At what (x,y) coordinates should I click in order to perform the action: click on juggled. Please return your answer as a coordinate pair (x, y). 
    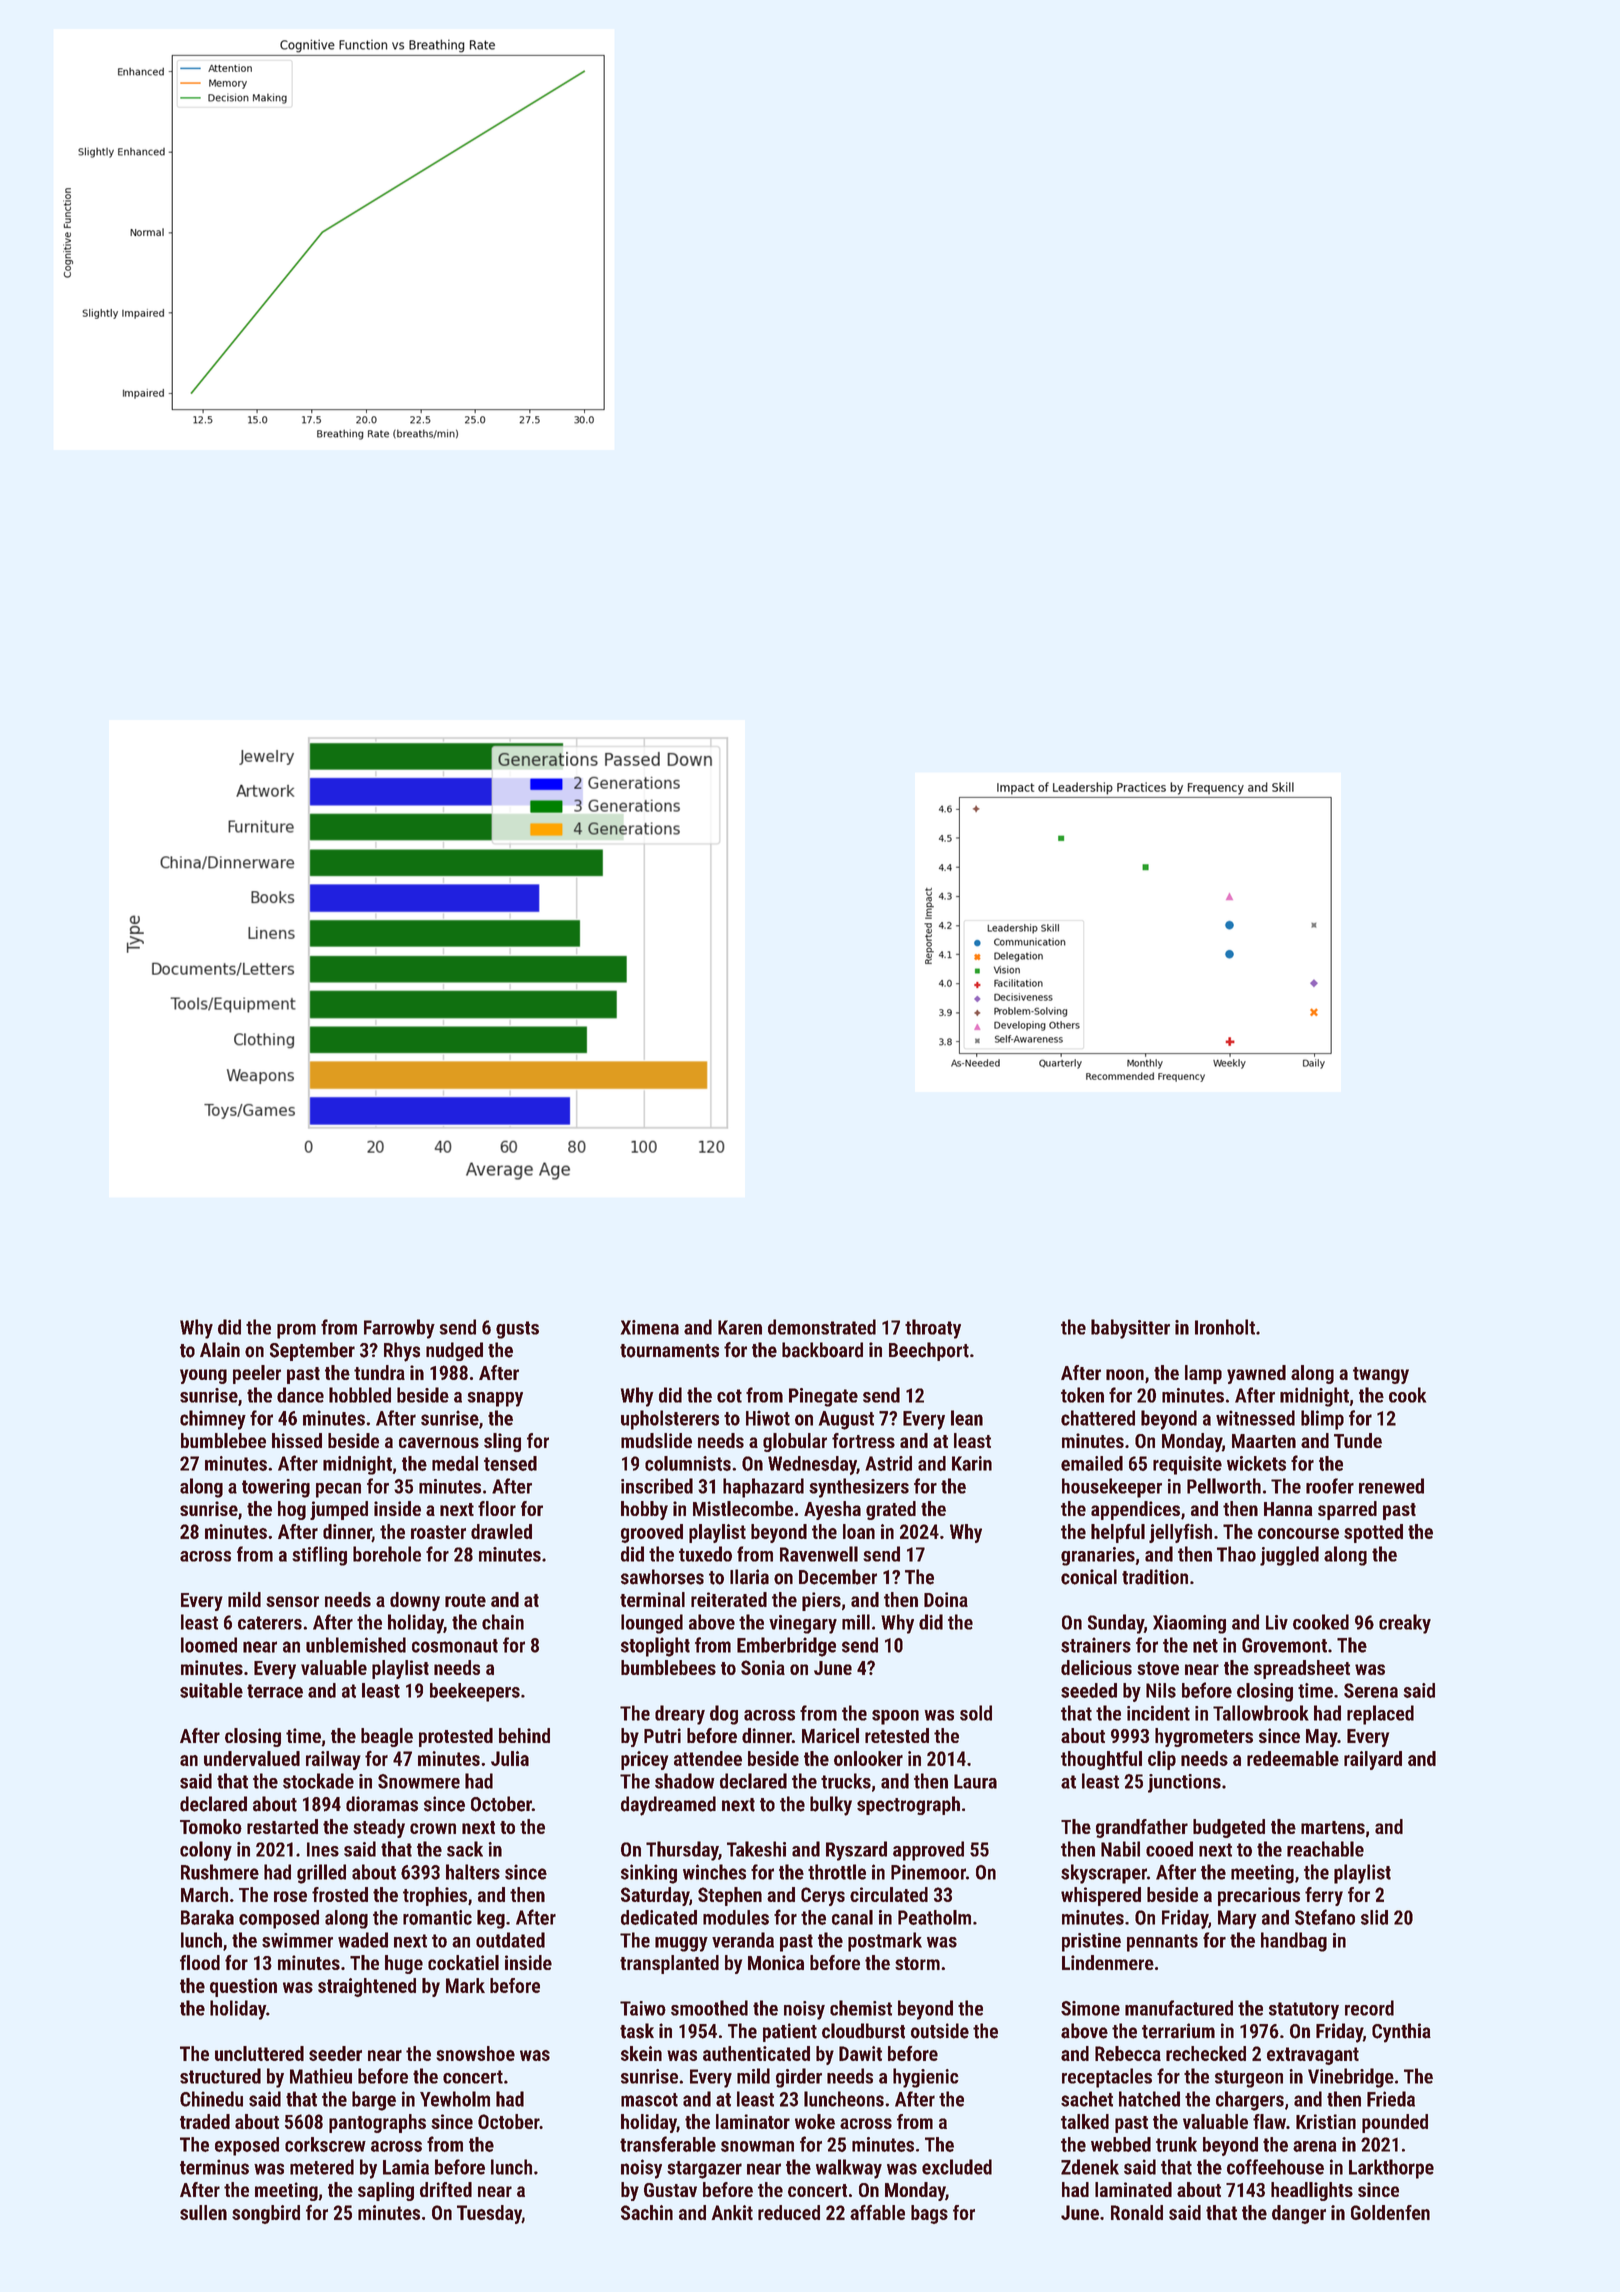
    Looking at the image, I should click on (1289, 1556).
